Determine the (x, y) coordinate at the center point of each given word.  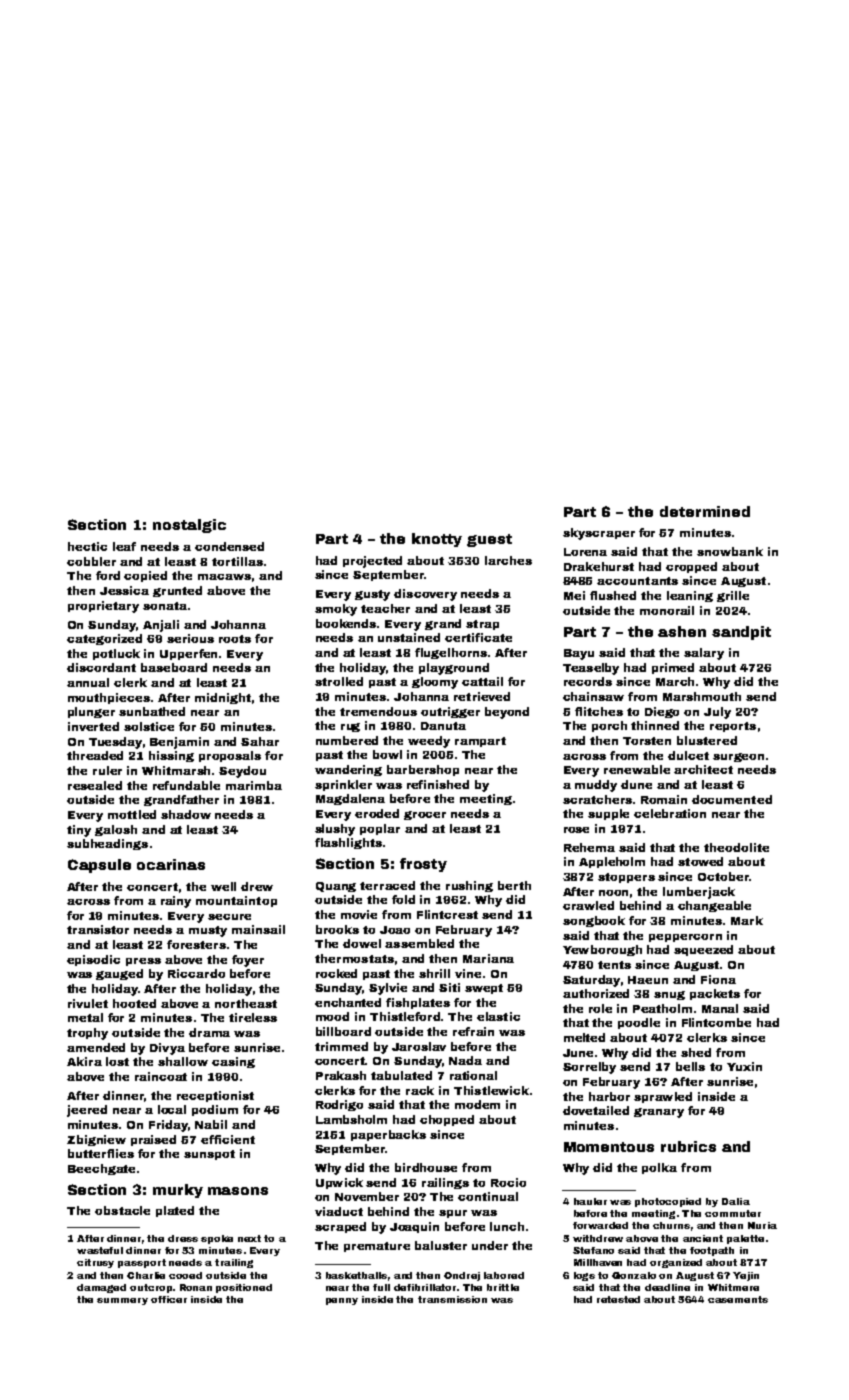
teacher (385, 608)
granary (659, 1113)
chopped (447, 1120)
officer (169, 1299)
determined (705, 511)
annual (88, 682)
